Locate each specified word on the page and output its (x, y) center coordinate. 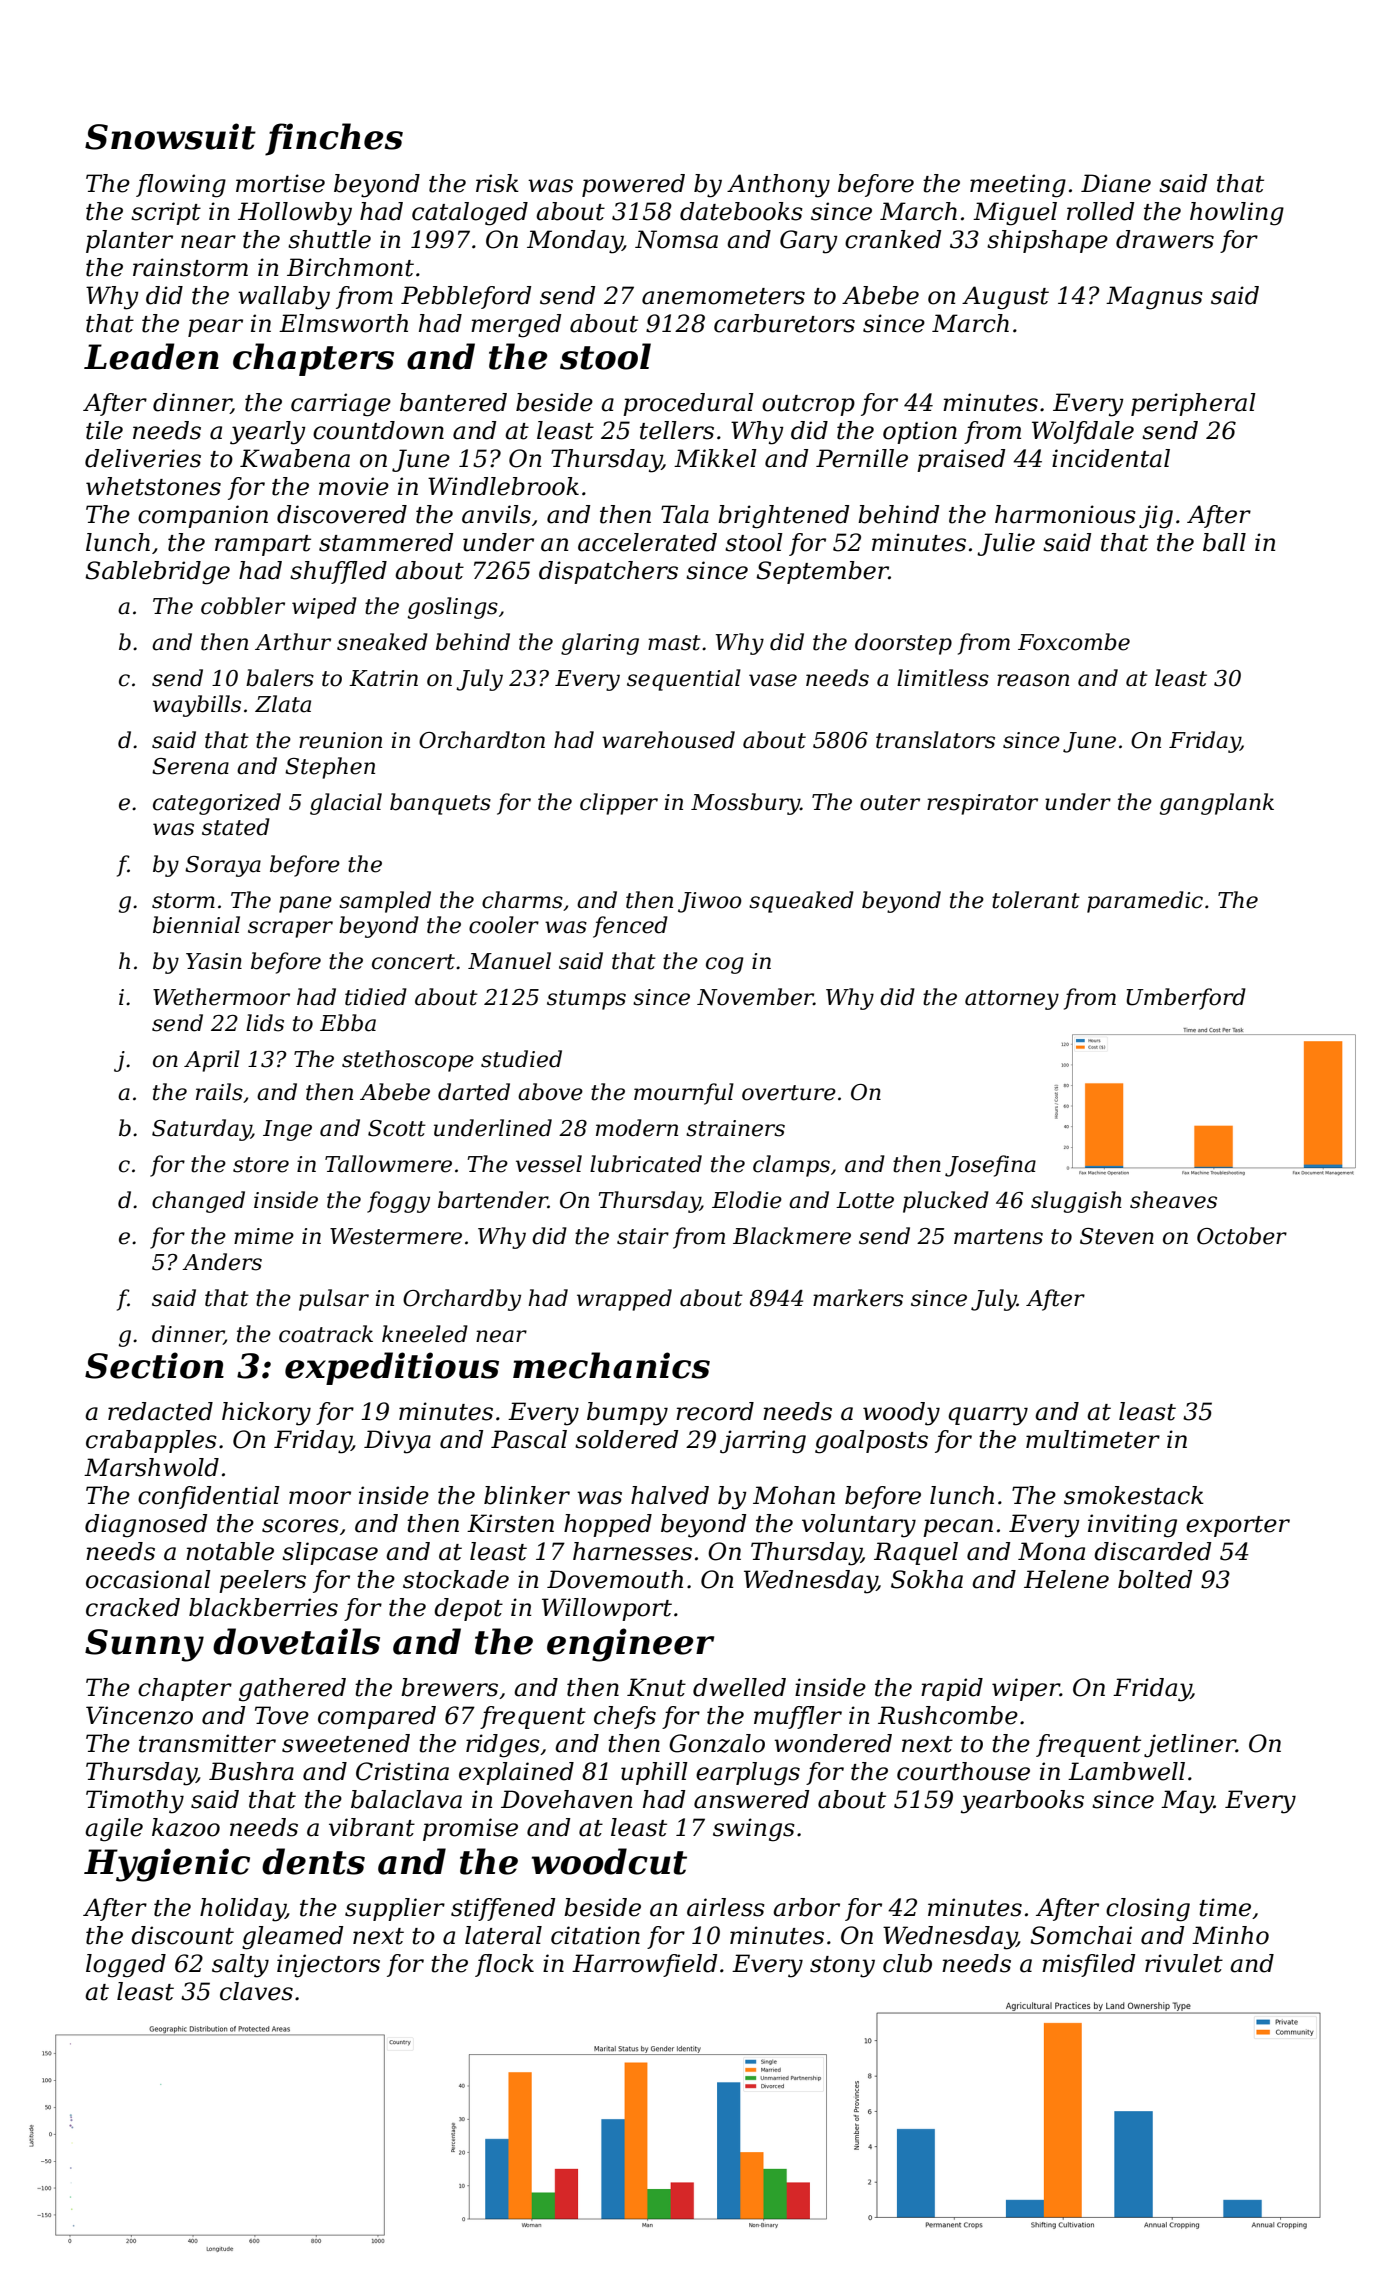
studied (521, 1059)
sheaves (1173, 1200)
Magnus (1154, 298)
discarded (1152, 1551)
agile (114, 1830)
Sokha (927, 1579)
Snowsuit (170, 136)
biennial (196, 925)
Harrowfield (644, 1965)
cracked (133, 1607)
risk (497, 183)
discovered (342, 514)
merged (516, 326)
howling (1237, 214)
